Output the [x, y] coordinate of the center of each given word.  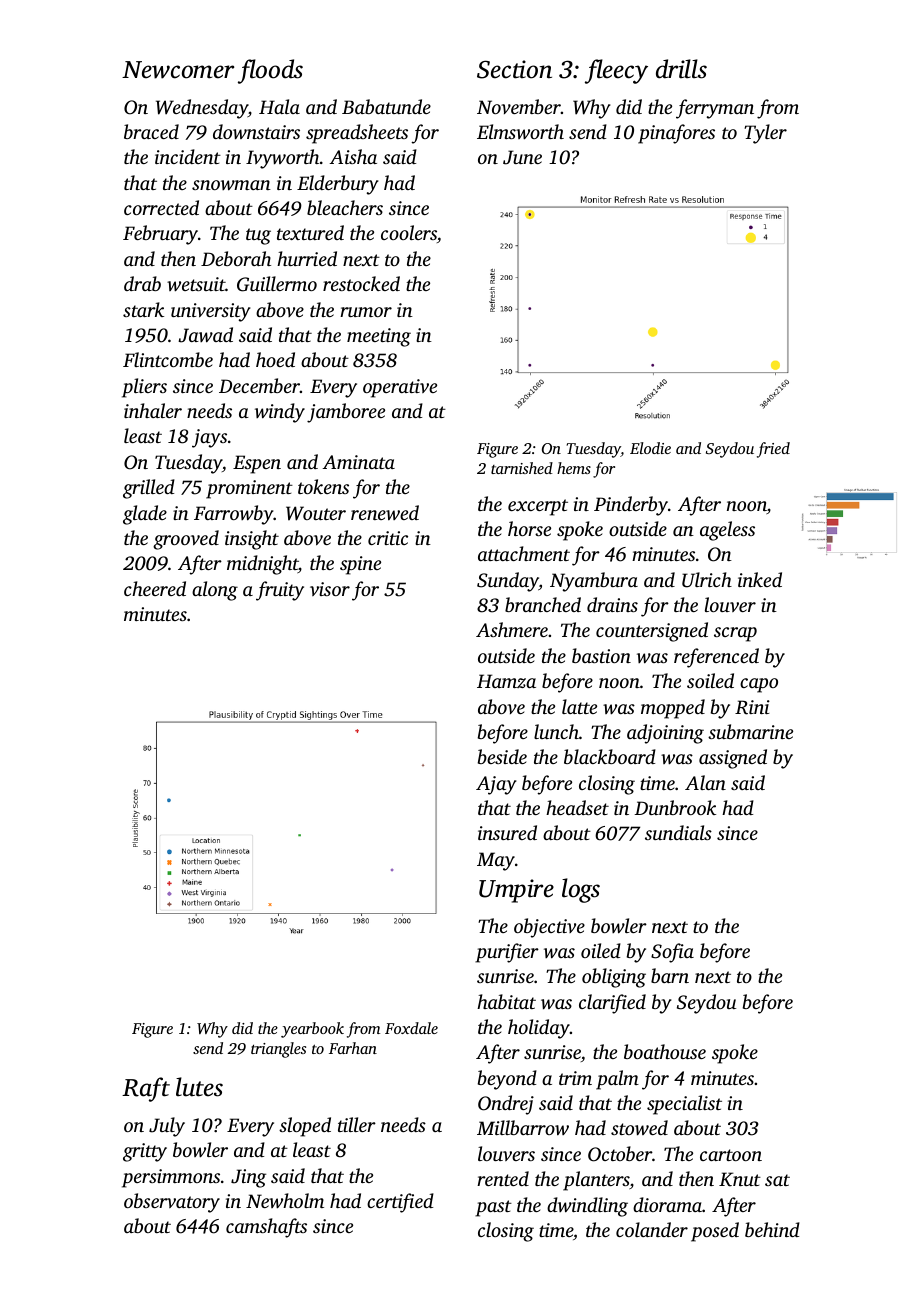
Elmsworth [520, 131]
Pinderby [631, 506]
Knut [740, 1179]
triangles [278, 1050]
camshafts [266, 1228]
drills [681, 69]
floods [270, 71]
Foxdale [411, 1028]
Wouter [316, 513]
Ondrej [506, 1105]
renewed [385, 513]
